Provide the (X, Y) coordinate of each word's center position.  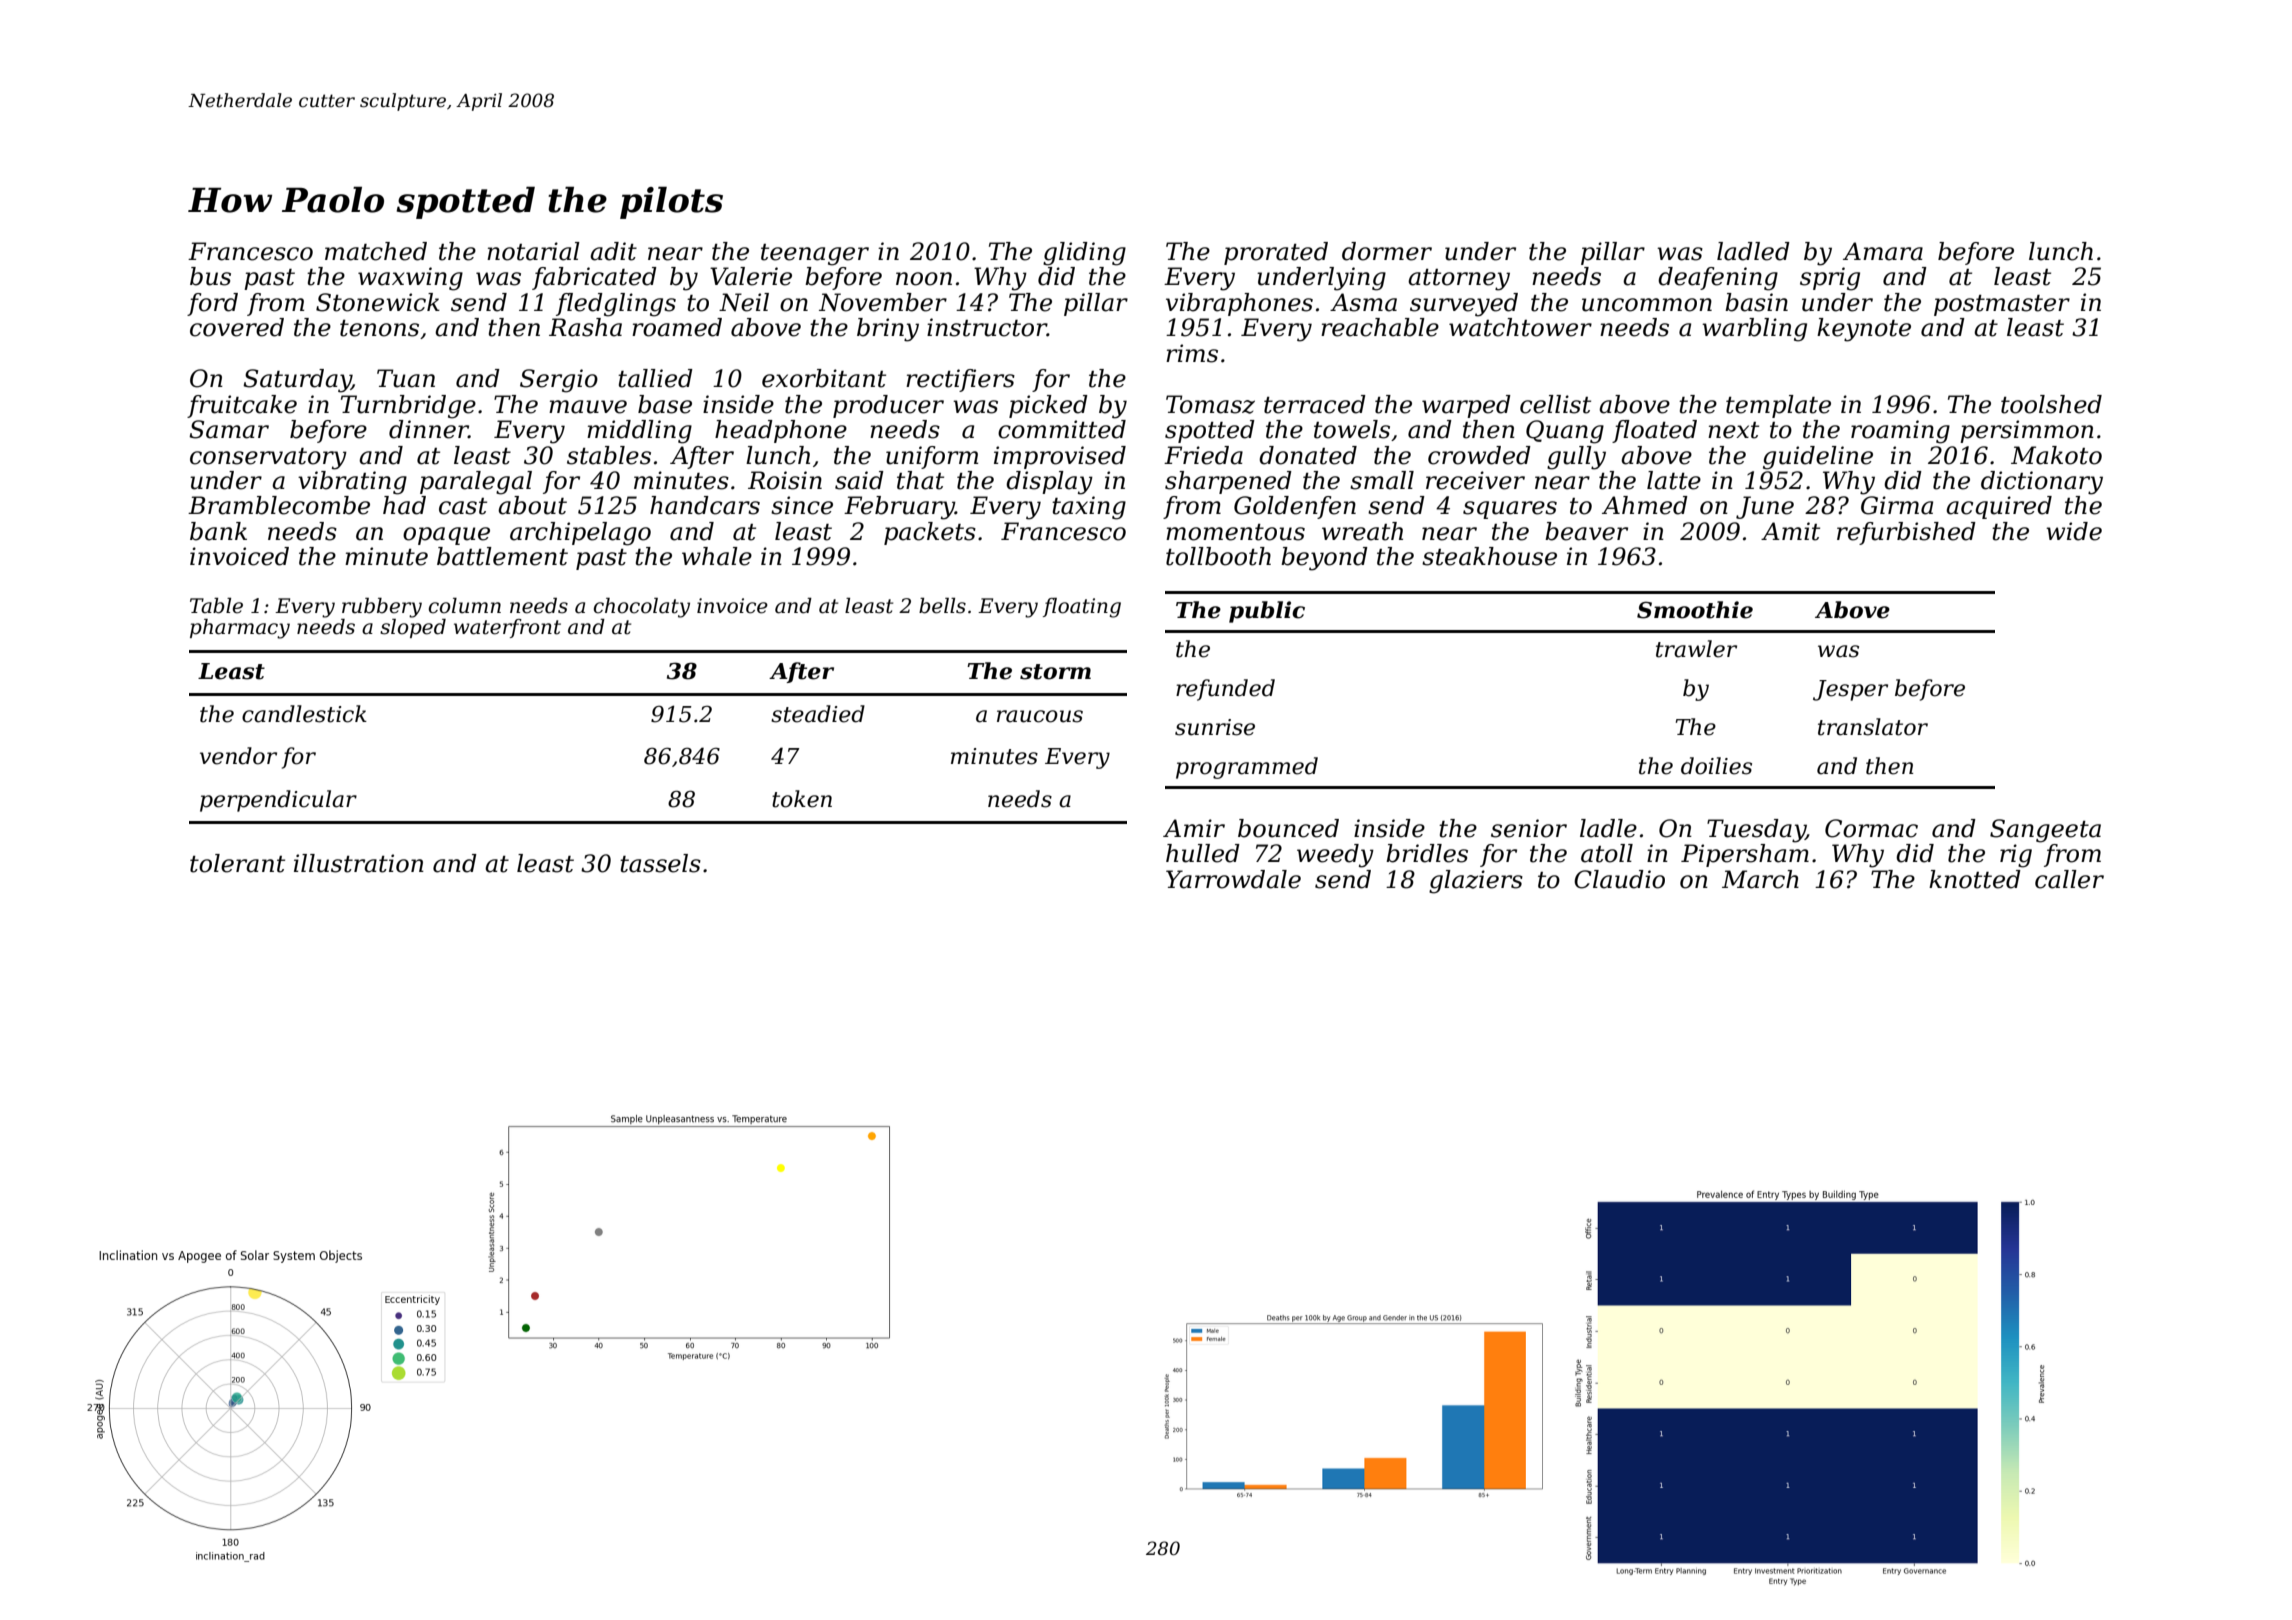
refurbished (1906, 533)
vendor (238, 756)
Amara (1883, 251)
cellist (1555, 404)
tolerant (237, 863)
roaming (1900, 432)
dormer (1387, 251)
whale (717, 556)
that (920, 480)
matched (376, 251)
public (1267, 612)
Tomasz (1210, 404)
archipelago (580, 534)
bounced (1288, 828)
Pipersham (1745, 855)
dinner (429, 429)
